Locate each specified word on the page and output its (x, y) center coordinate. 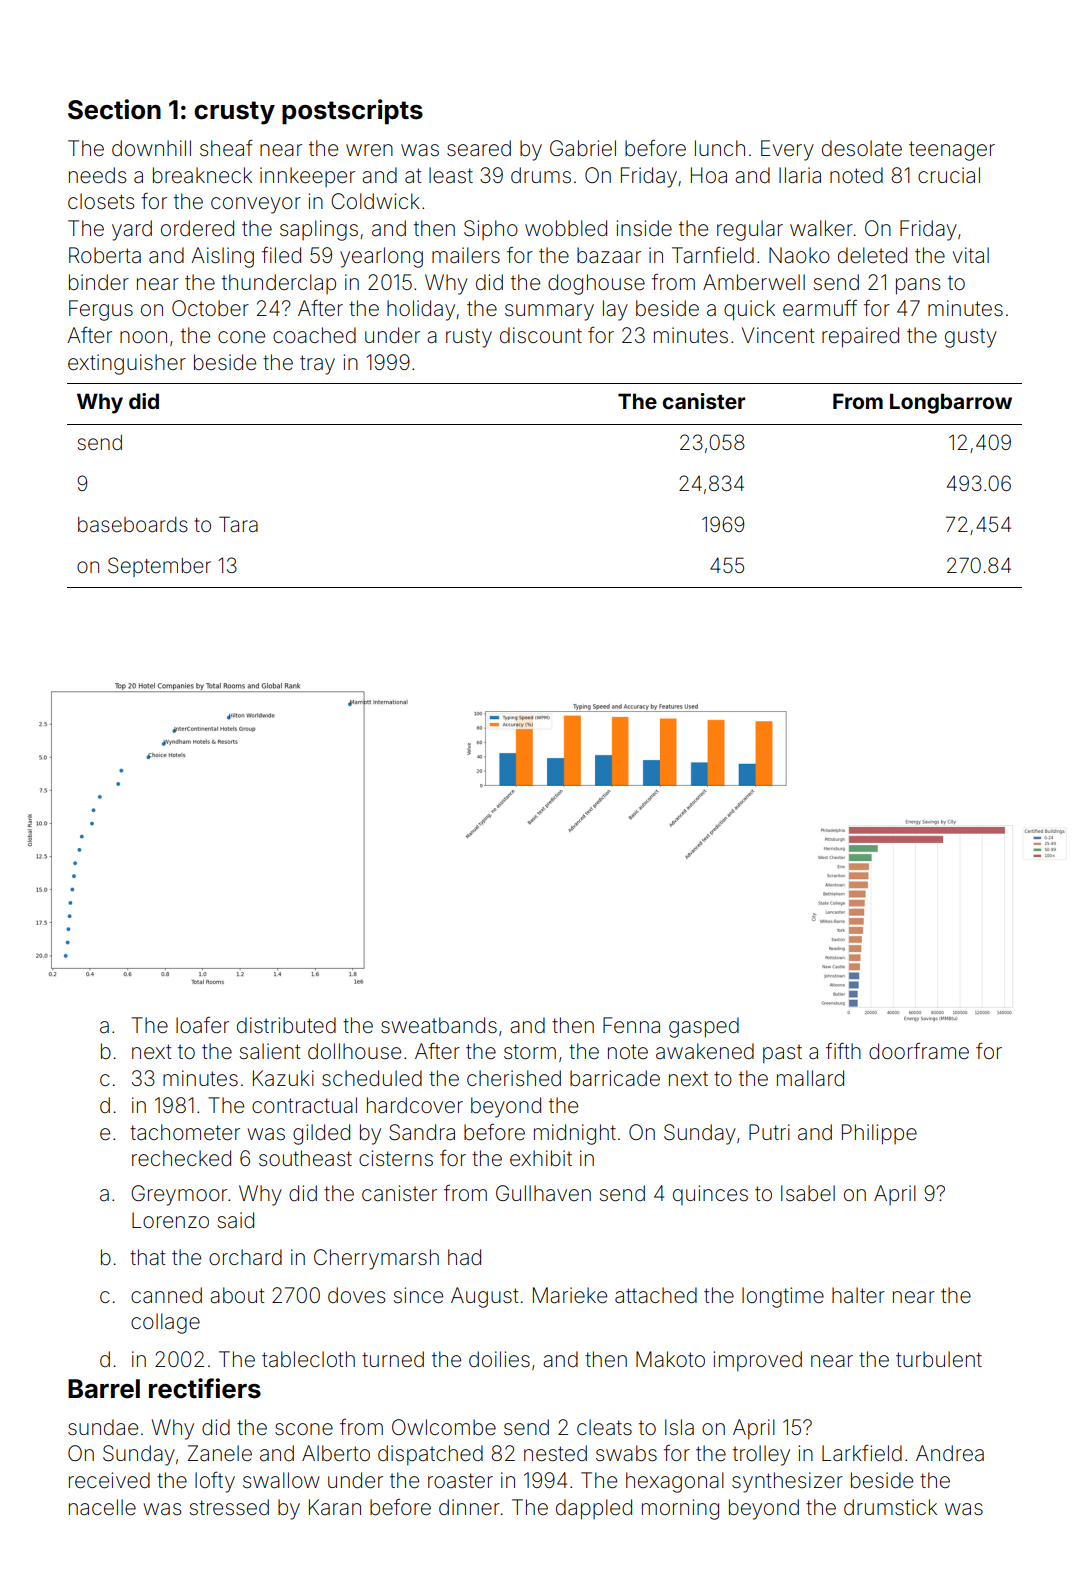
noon (143, 337)
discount (541, 335)
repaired (860, 337)
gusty (971, 338)
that (148, 1257)
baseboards (133, 524)
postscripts (352, 112)
